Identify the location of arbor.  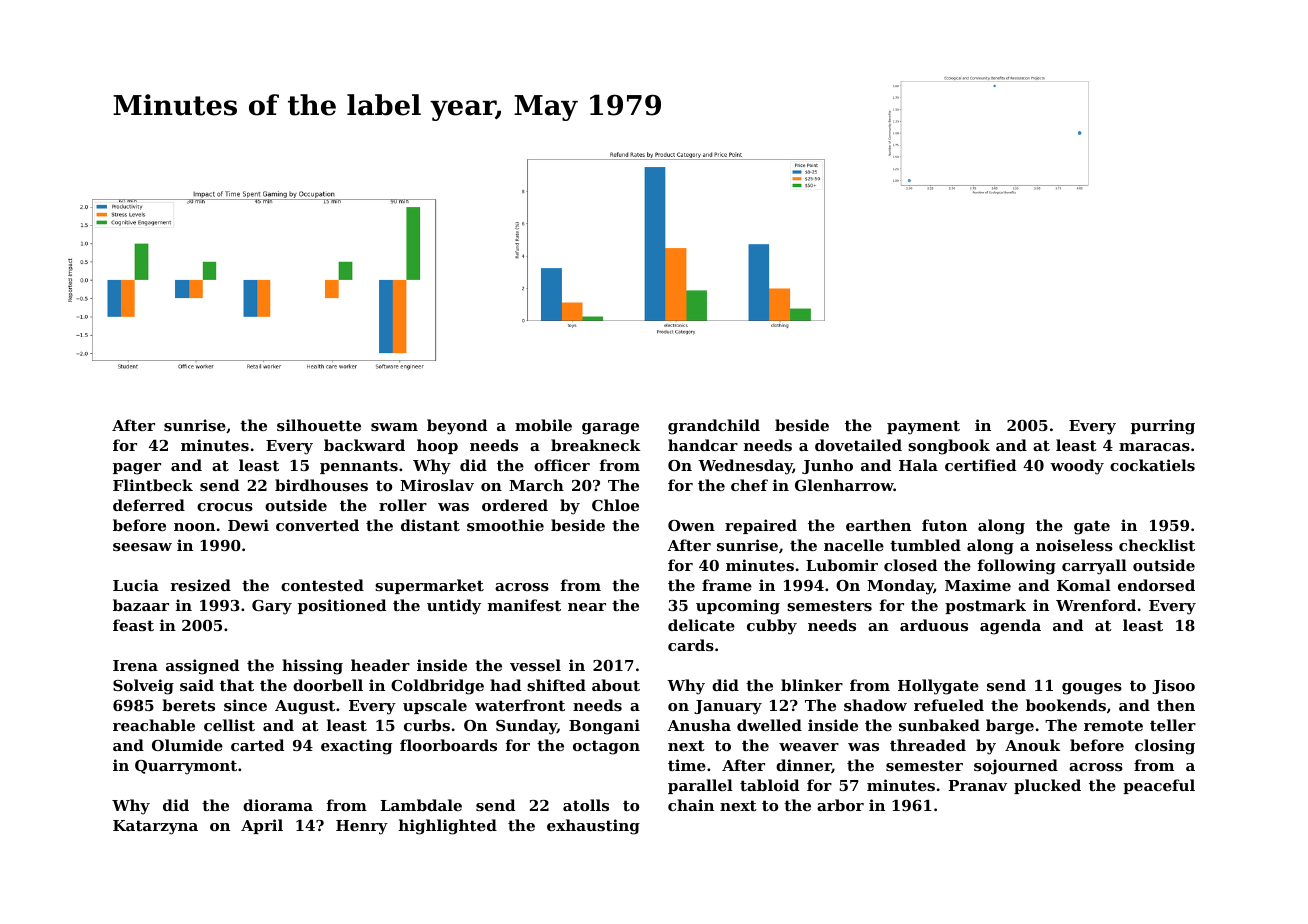
(840, 805).
